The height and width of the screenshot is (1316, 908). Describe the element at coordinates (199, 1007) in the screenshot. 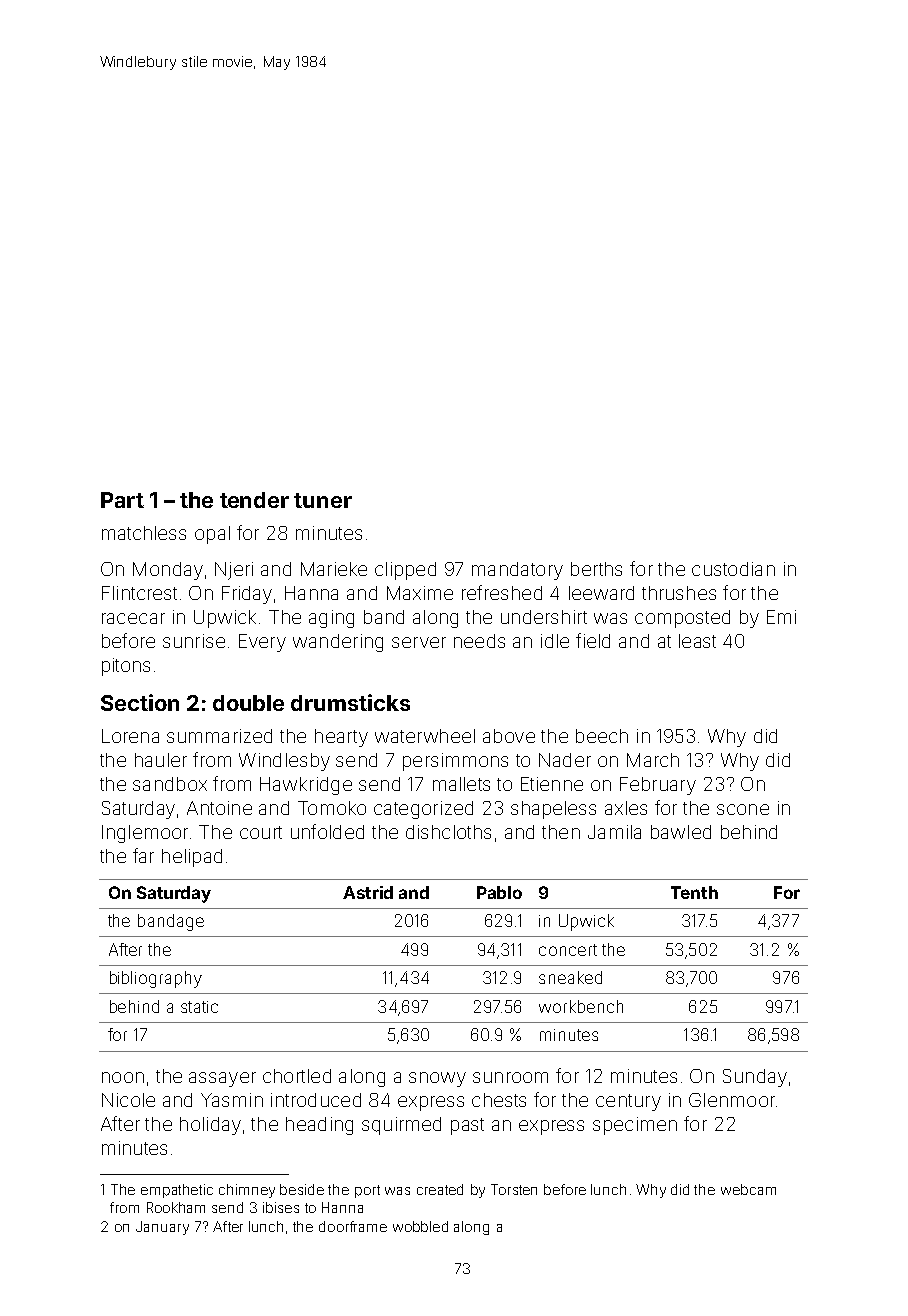

I see `static` at that location.
